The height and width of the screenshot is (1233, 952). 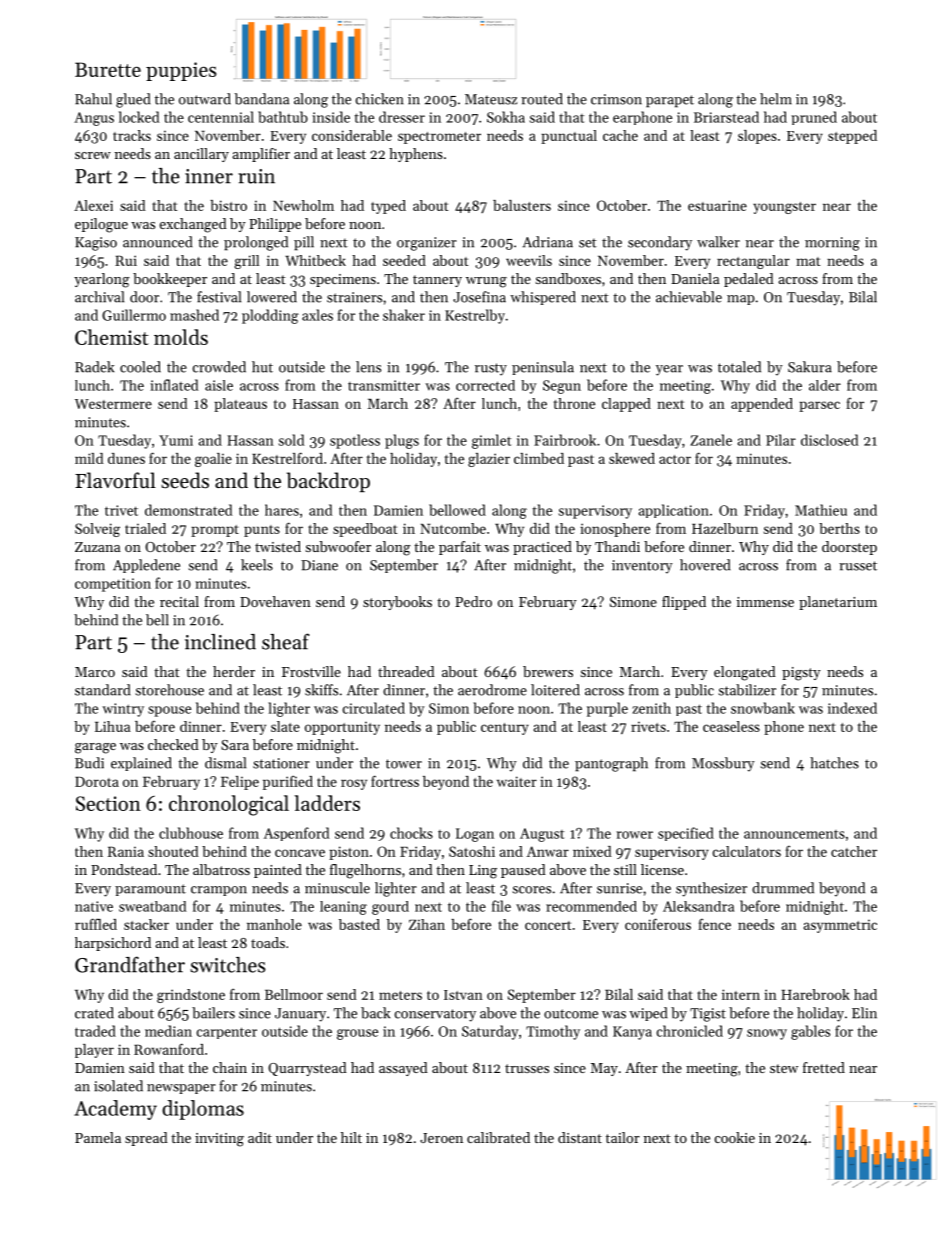 I want to click on wrung, so click(x=486, y=282).
